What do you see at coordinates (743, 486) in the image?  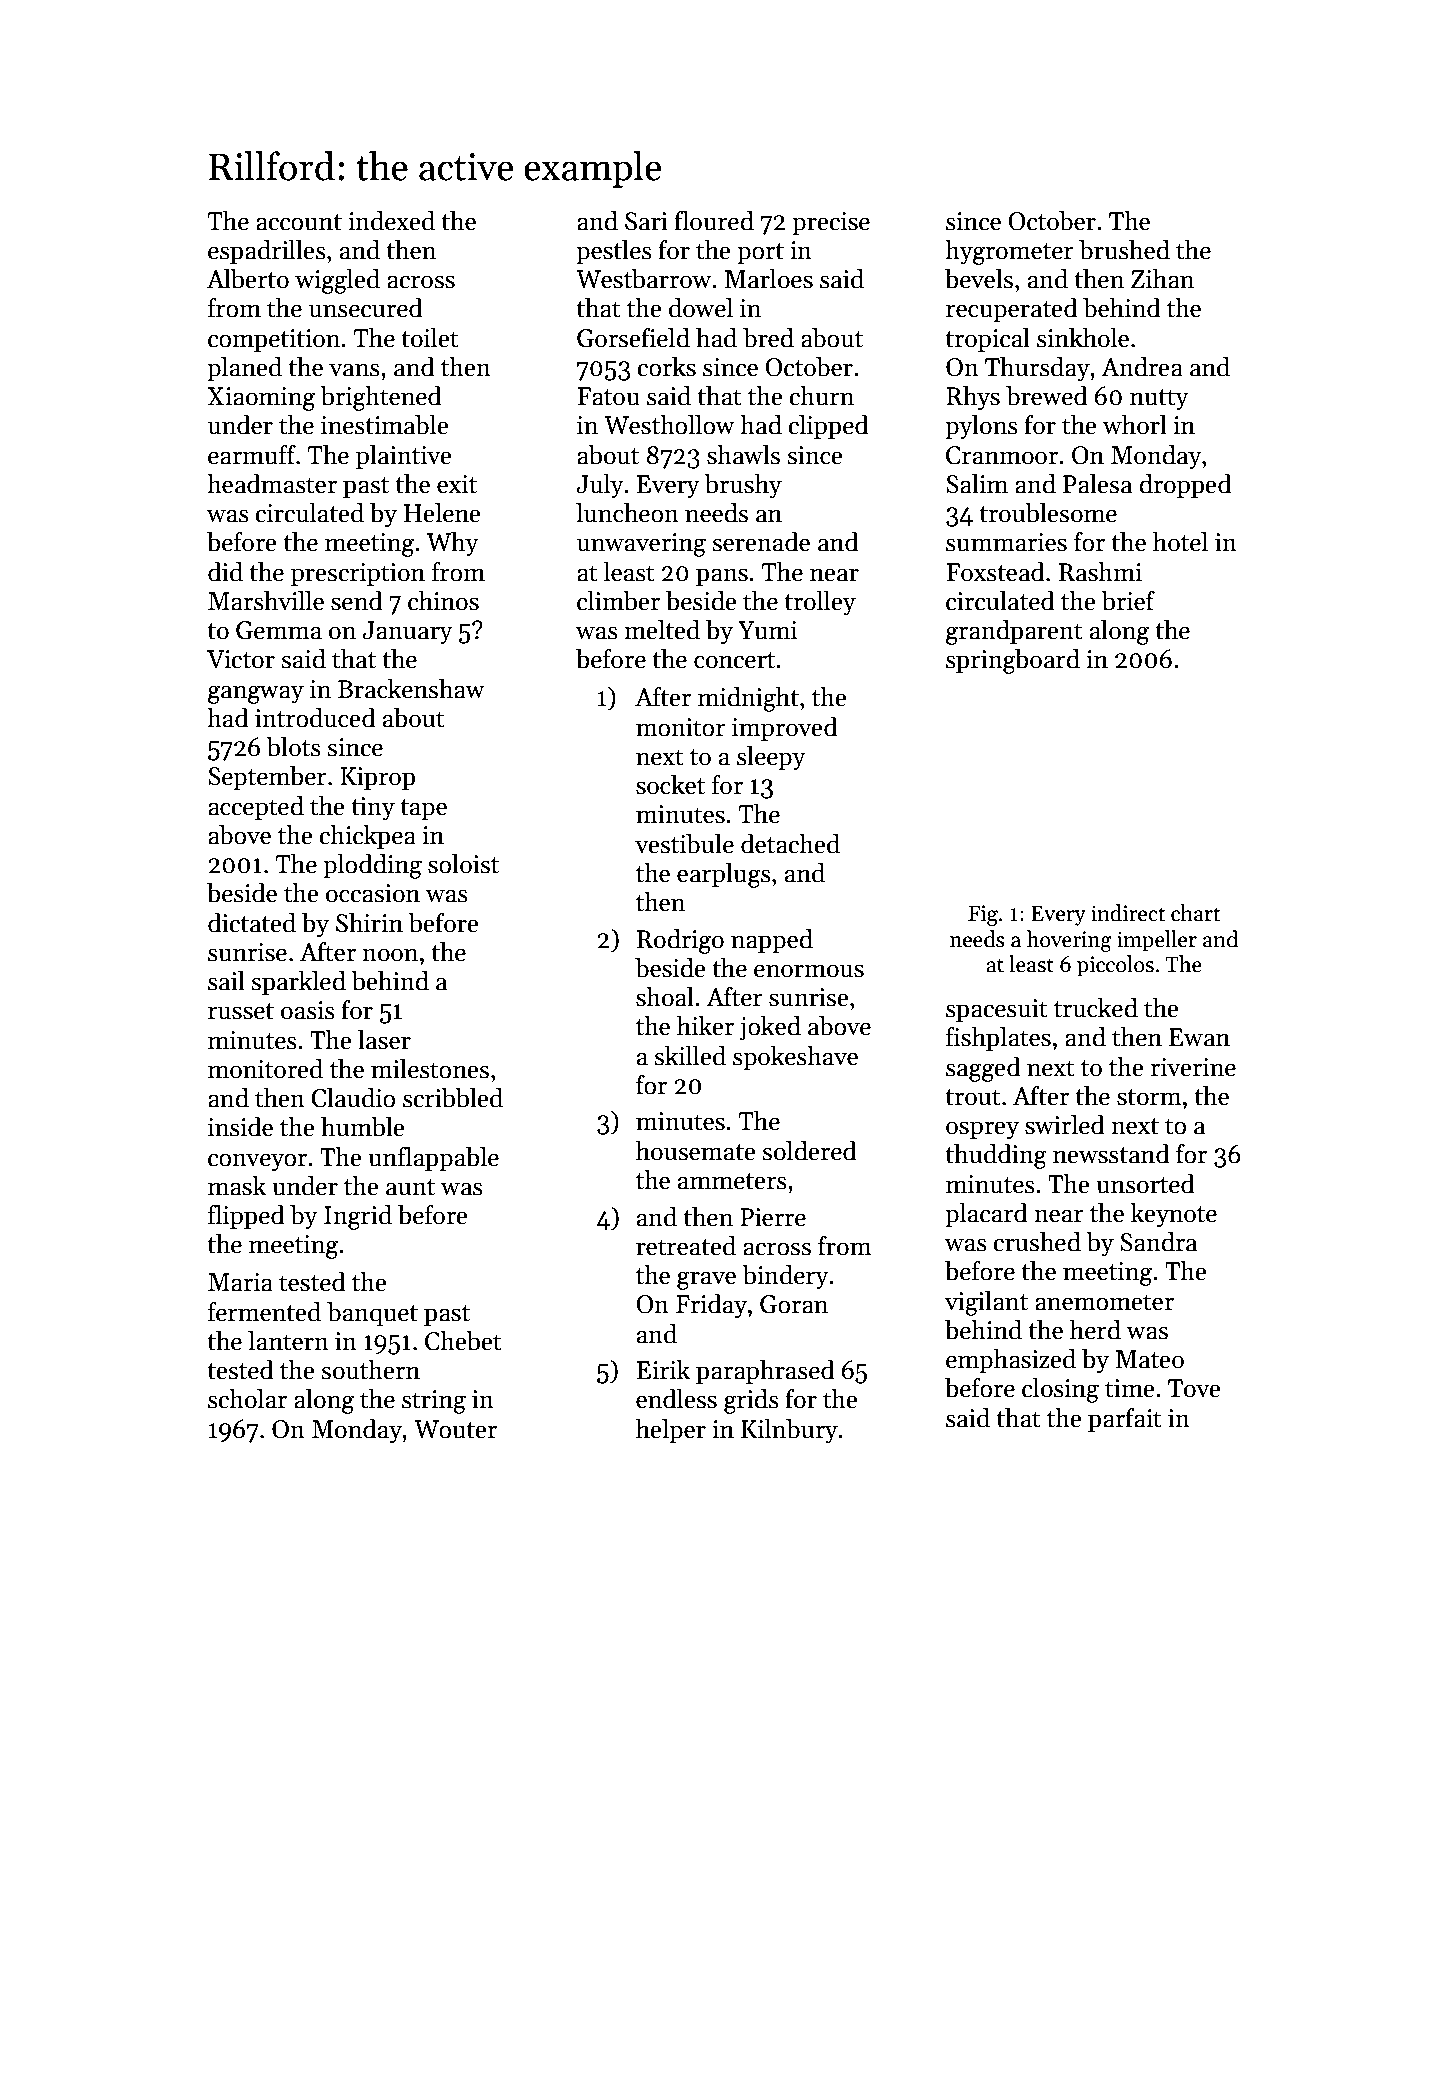 I see `brushy` at bounding box center [743, 486].
